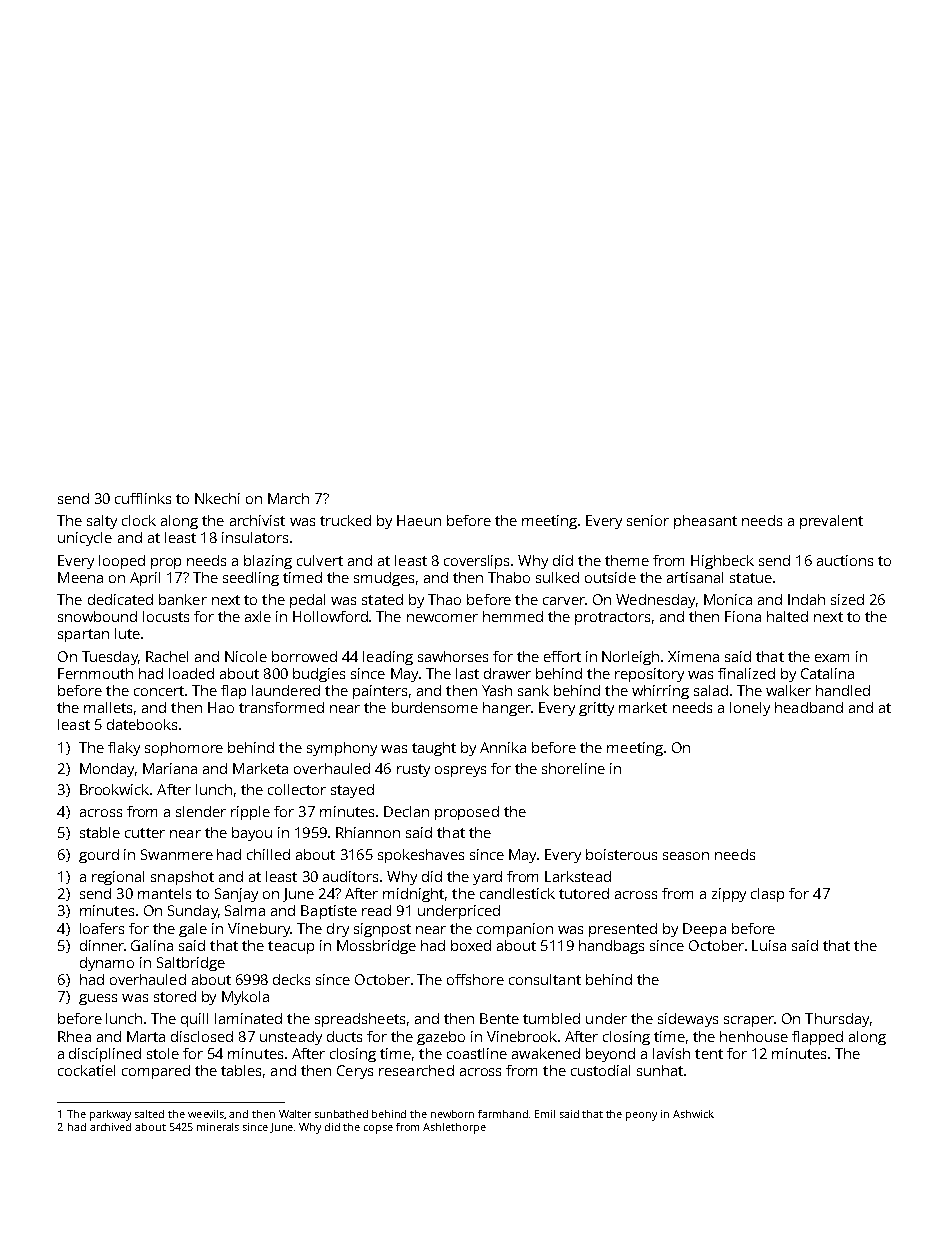  Describe the element at coordinates (648, 520) in the screenshot. I see `senior` at that location.
